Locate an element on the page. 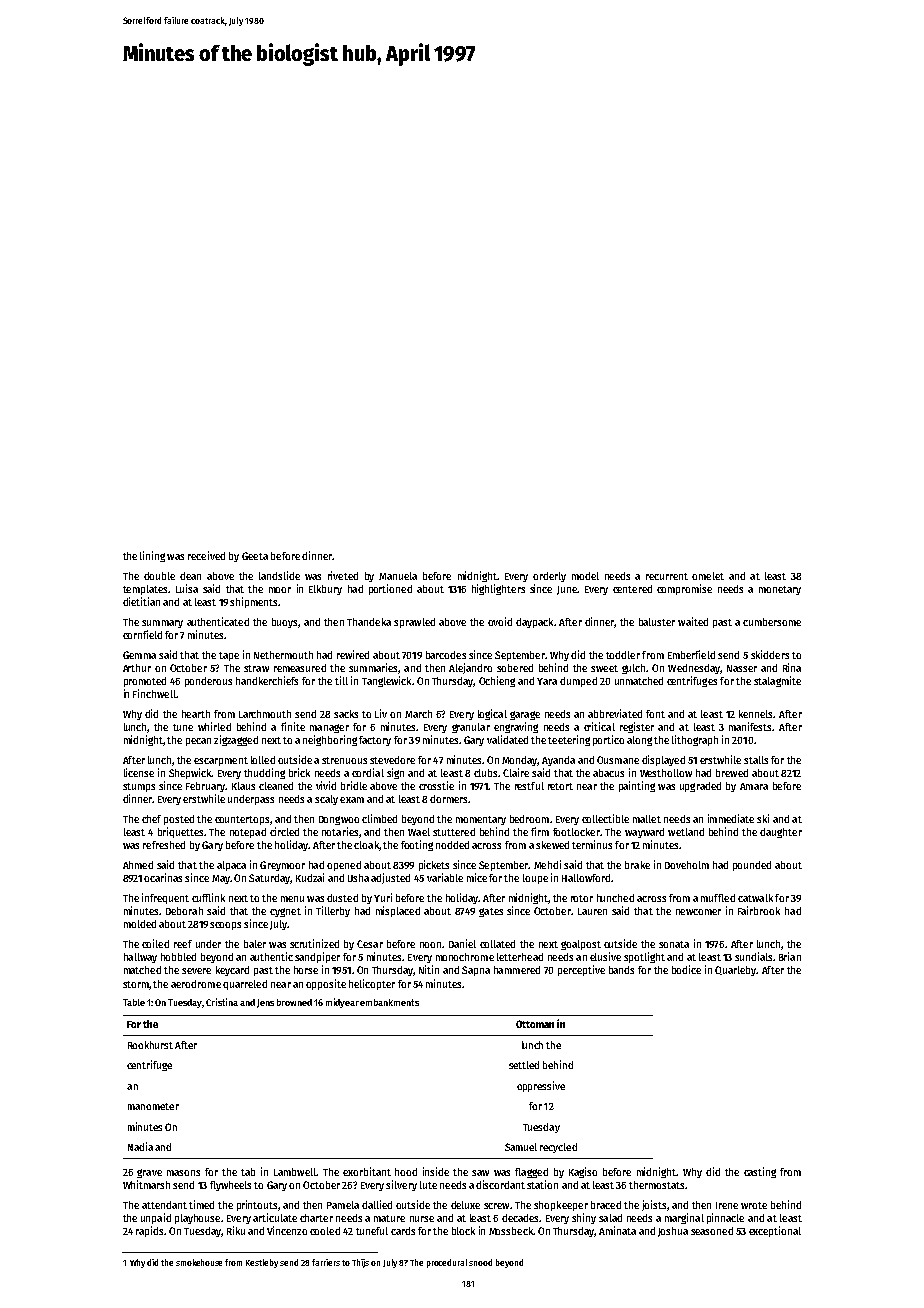  immediate is located at coordinates (731, 818).
